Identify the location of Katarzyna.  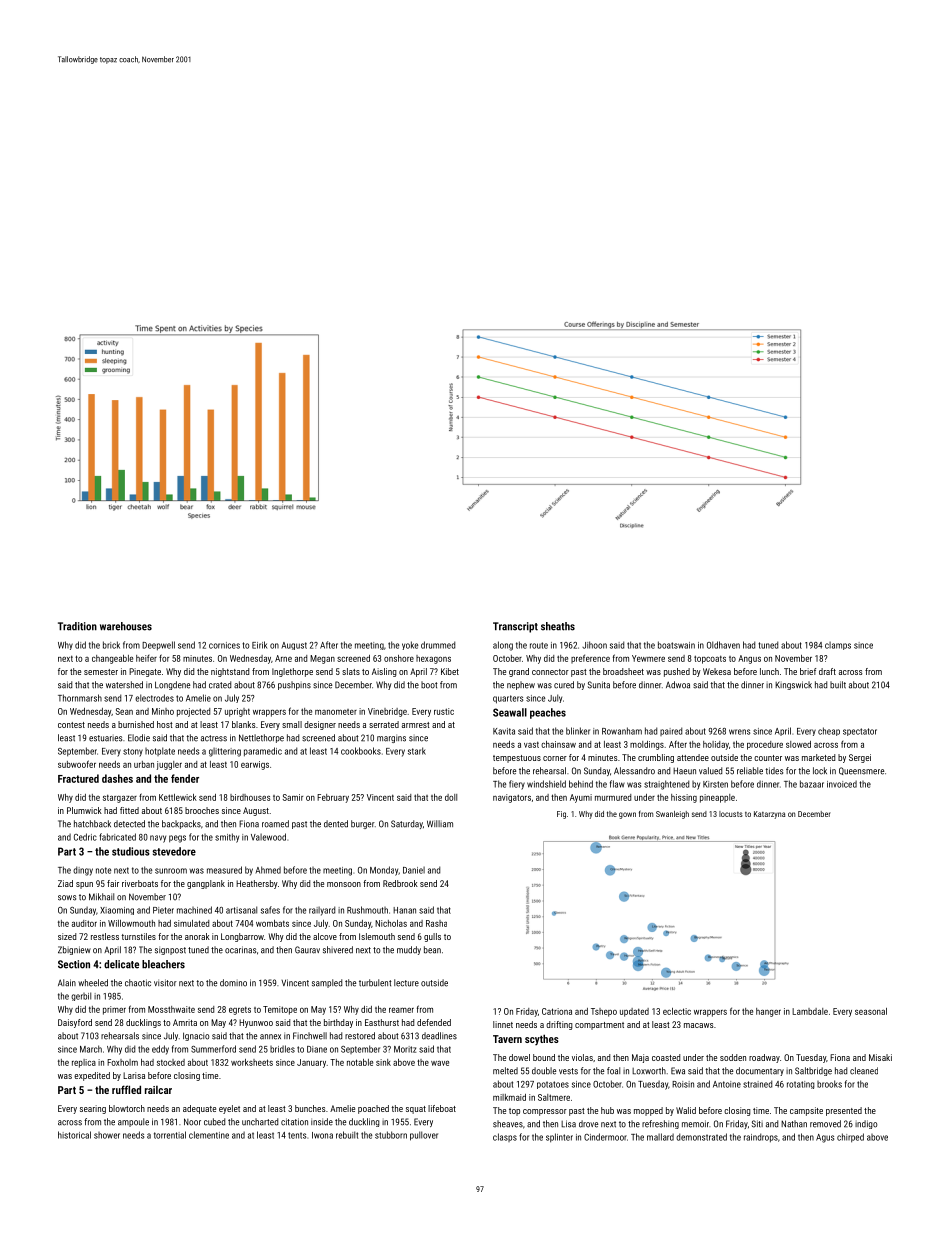
(769, 815).
